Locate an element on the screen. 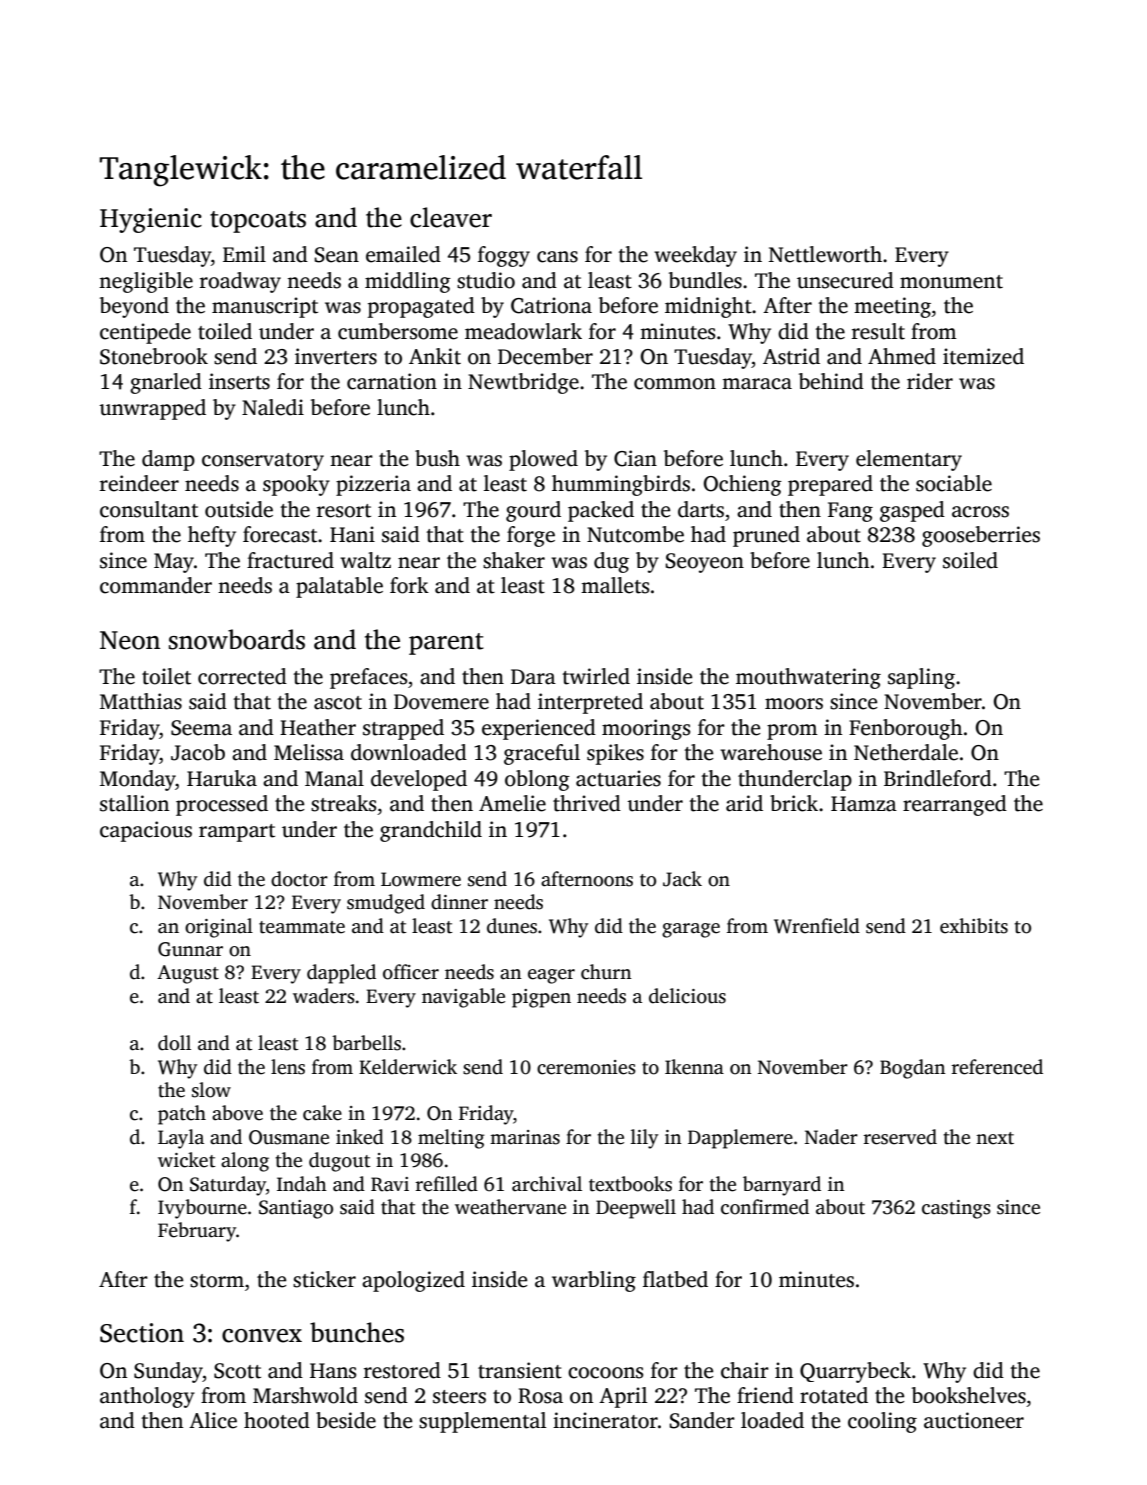 The width and height of the screenshot is (1147, 1485). bush is located at coordinates (437, 458).
